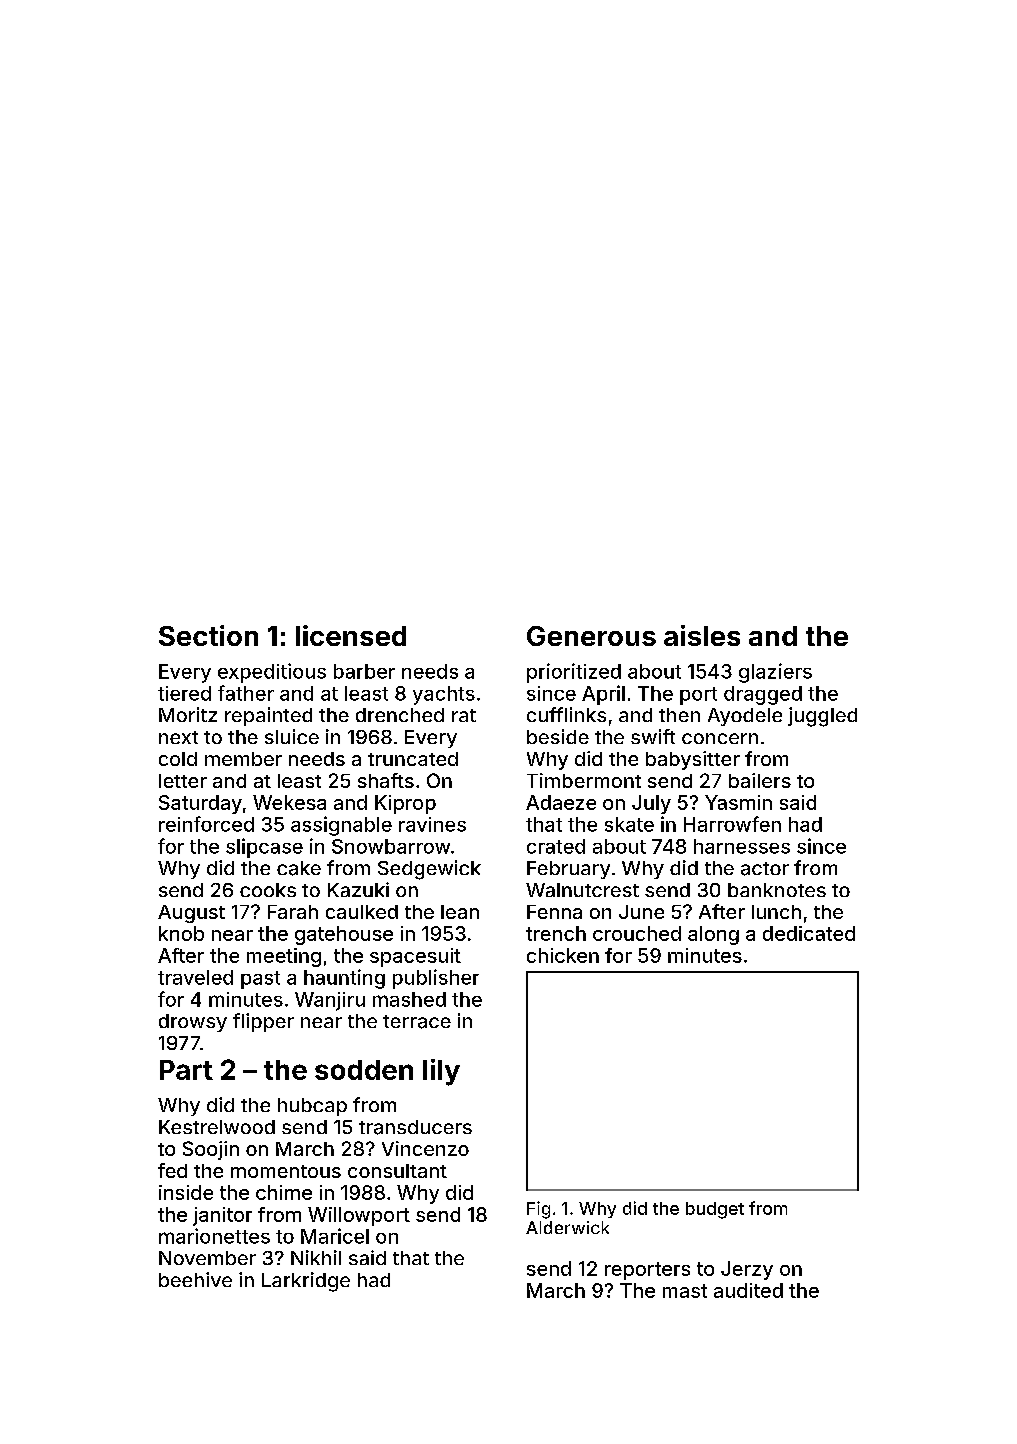 Image resolution: width=1017 pixels, height=1444 pixels. I want to click on prioritized, so click(574, 673).
